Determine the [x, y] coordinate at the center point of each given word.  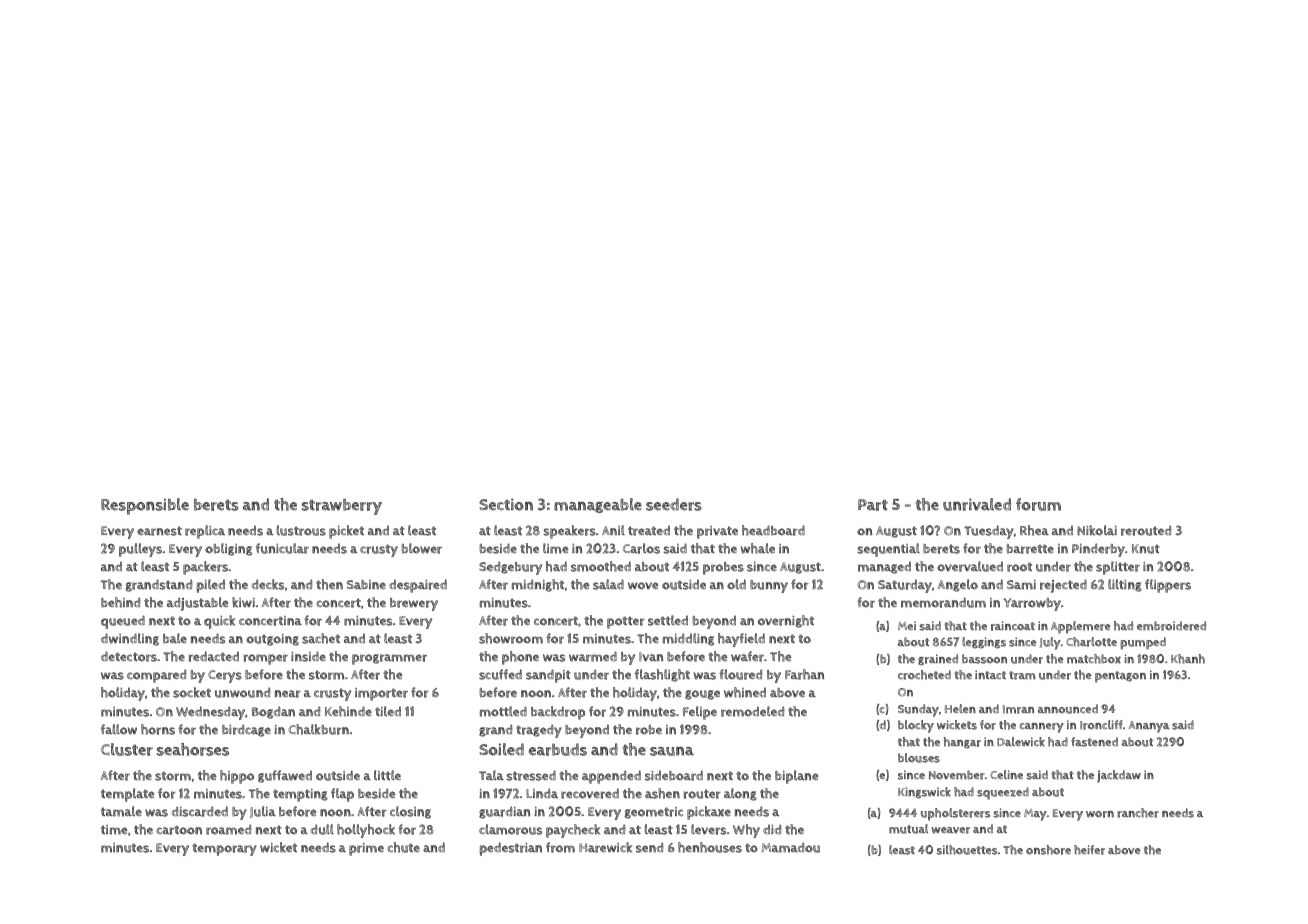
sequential [888, 550]
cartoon [179, 830]
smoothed [601, 566]
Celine [1006, 774]
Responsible [145, 506]
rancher [1138, 813]
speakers [569, 532]
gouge [702, 695]
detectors [129, 656]
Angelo [957, 585]
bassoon [984, 659]
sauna [672, 751]
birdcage [246, 730]
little [387, 775]
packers [205, 568]
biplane [797, 777]
